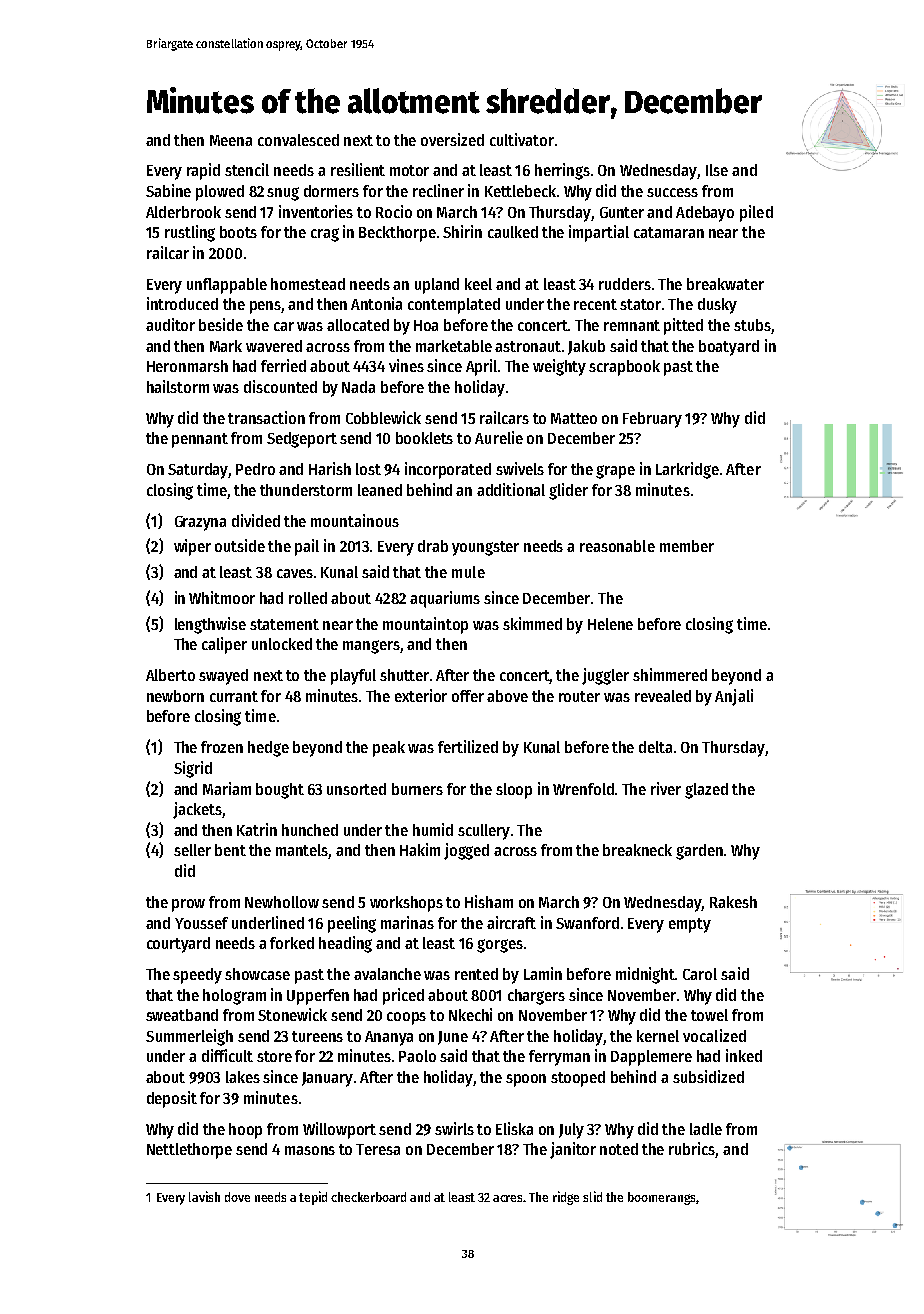 This image has height=1314, width=924. I want to click on snug, so click(283, 194).
